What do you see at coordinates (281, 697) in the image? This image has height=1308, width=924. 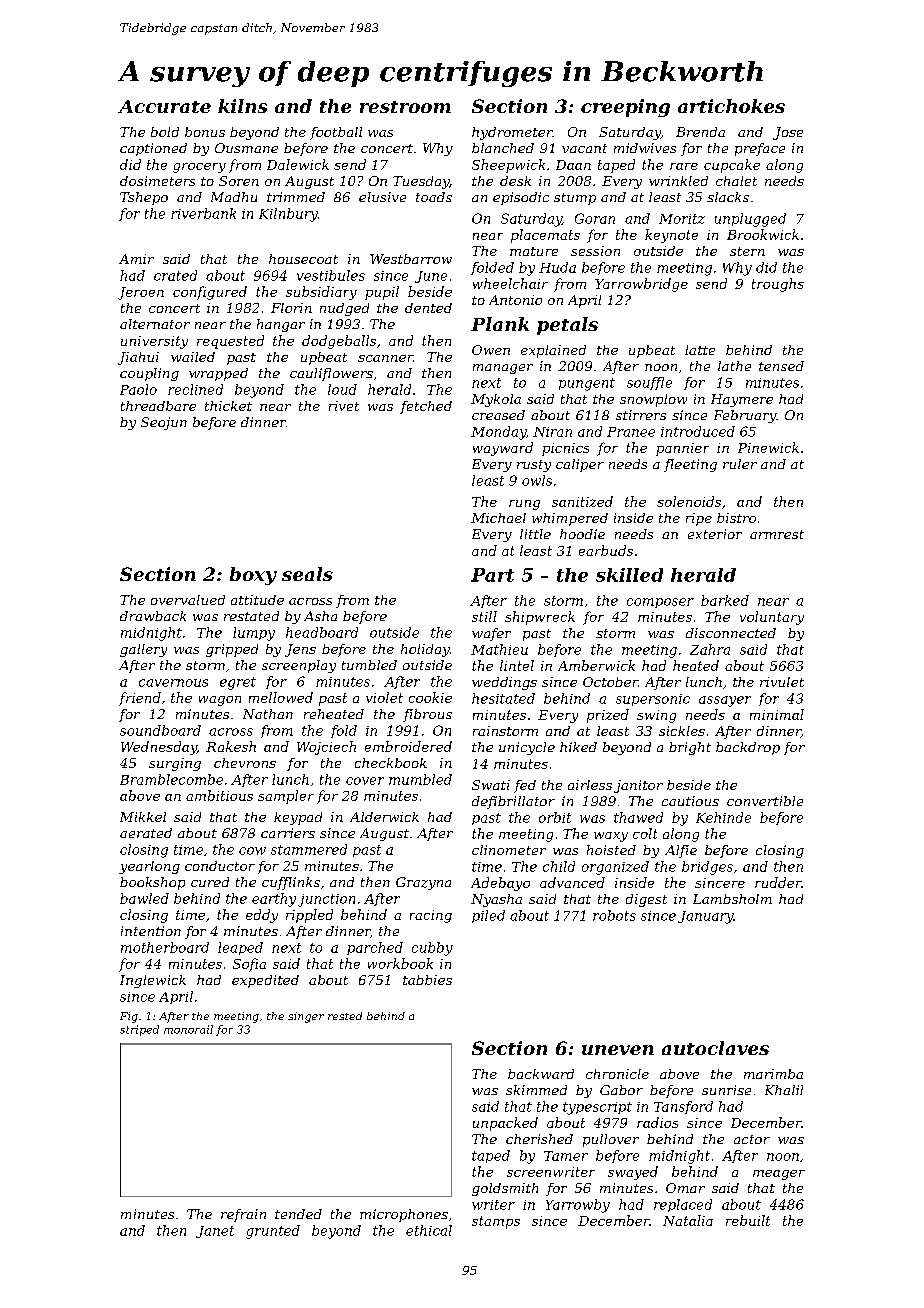 I see `mellowed` at bounding box center [281, 697].
